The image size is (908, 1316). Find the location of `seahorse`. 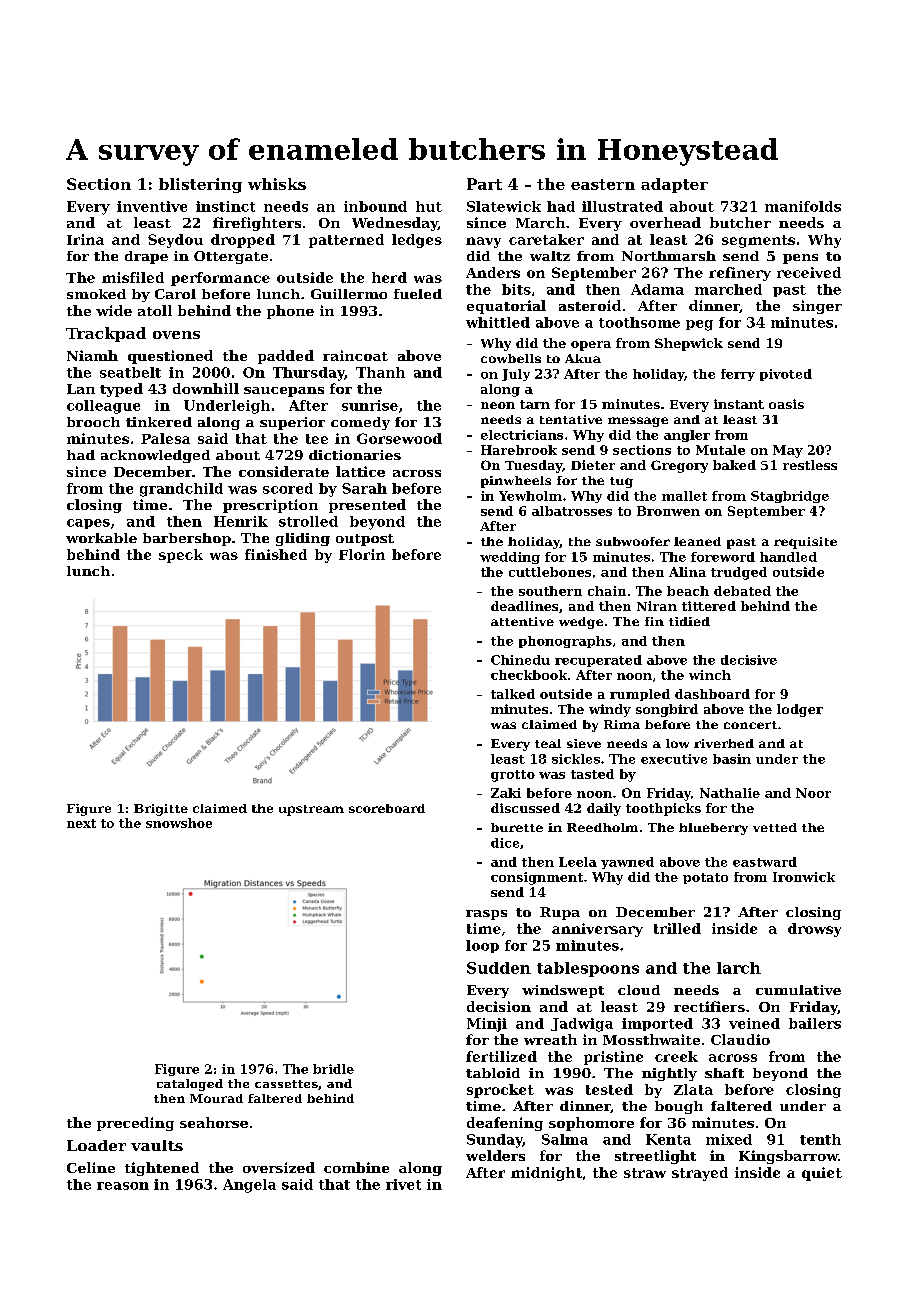

seahorse is located at coordinates (214, 1122).
